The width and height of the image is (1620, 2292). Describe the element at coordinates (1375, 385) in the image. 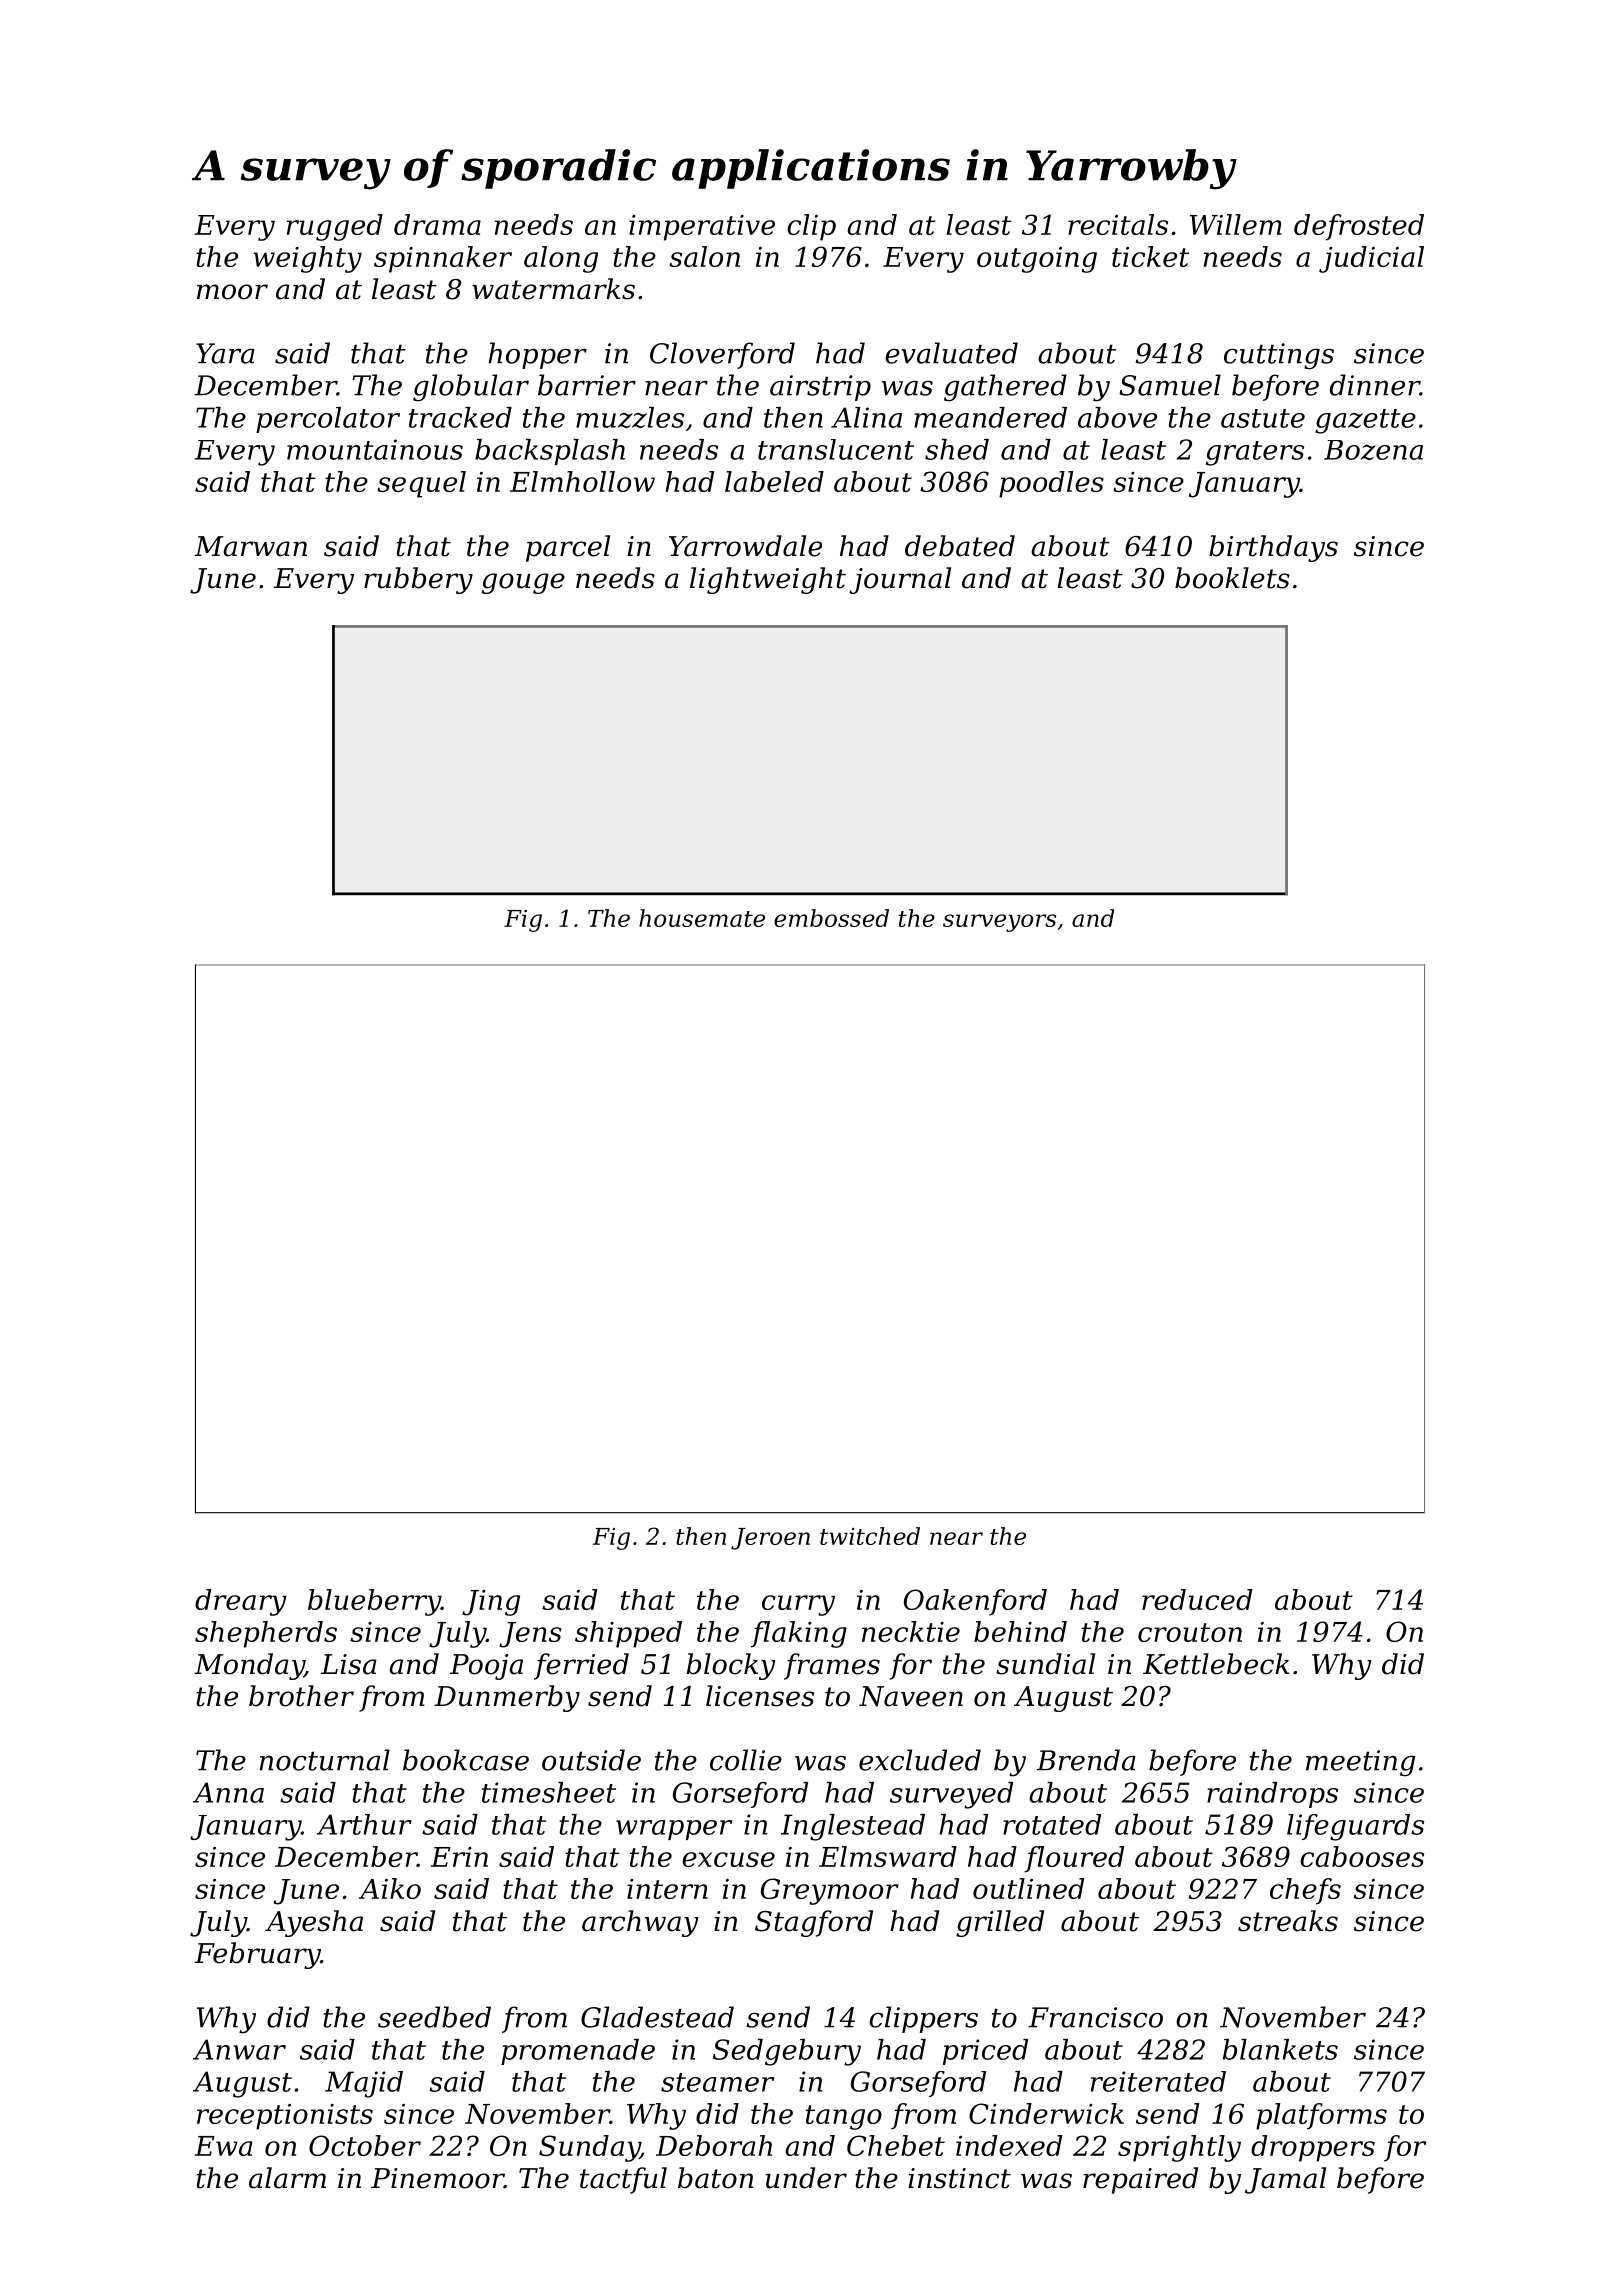

I see `dinner` at that location.
